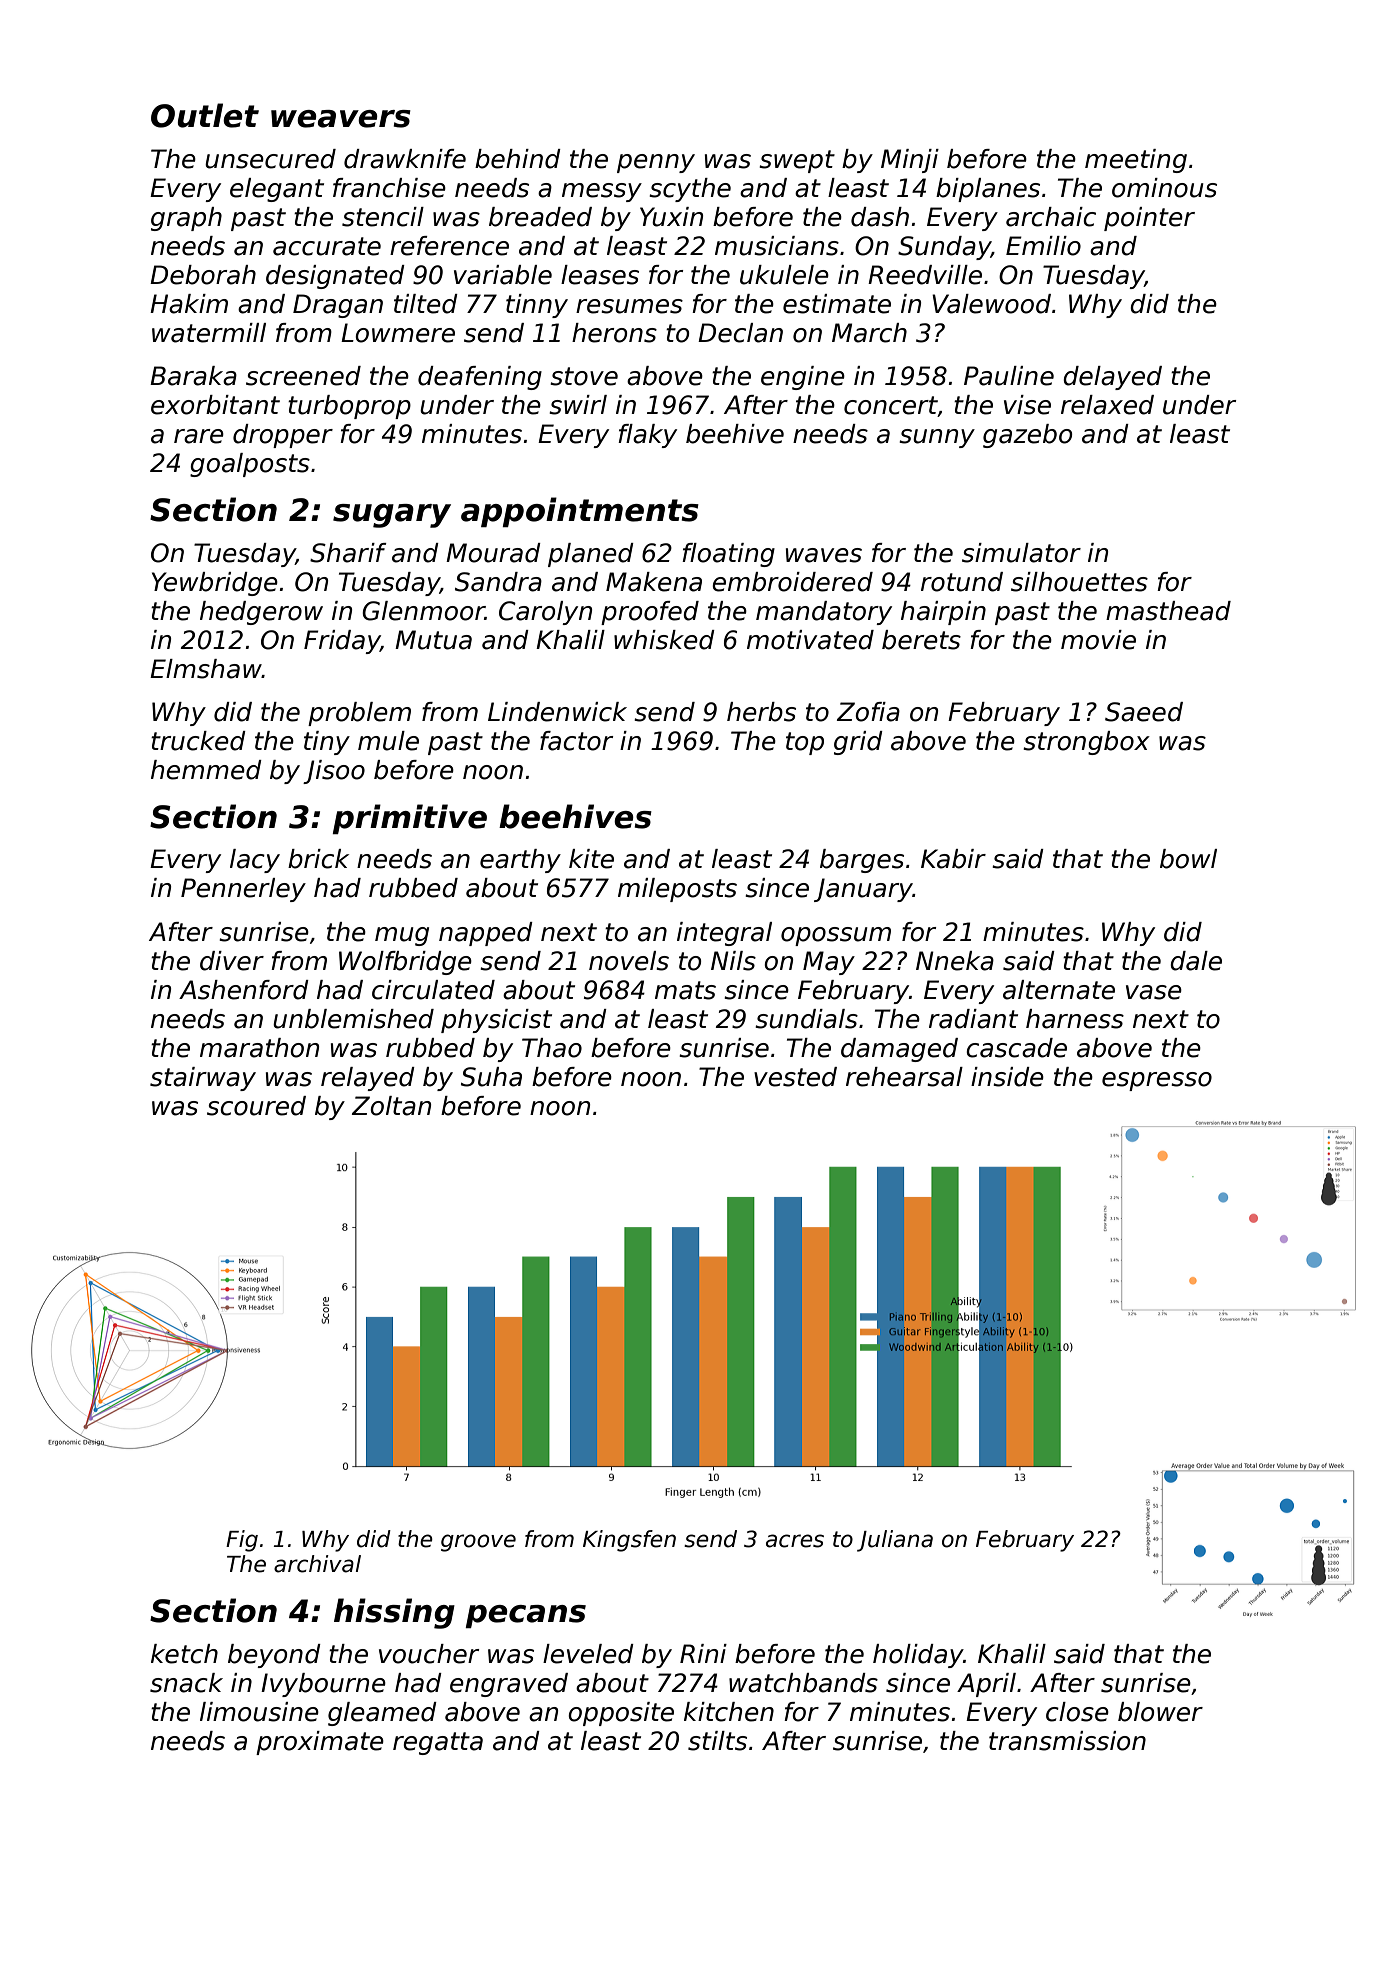 Image resolution: width=1386 pixels, height=1969 pixels. What do you see at coordinates (409, 819) in the screenshot?
I see `primitive` at bounding box center [409, 819].
